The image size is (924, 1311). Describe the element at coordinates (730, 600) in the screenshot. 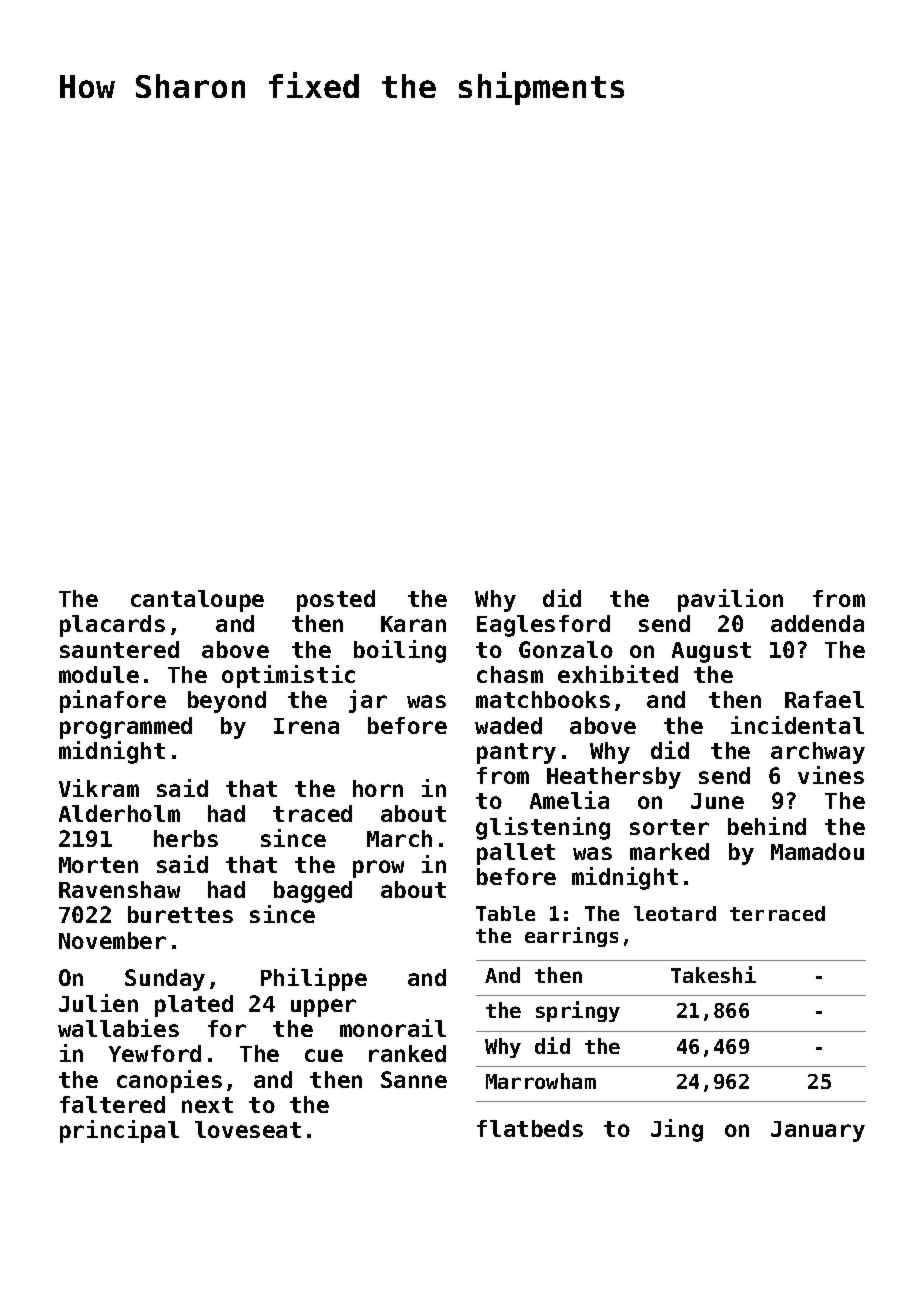

I see `pavilion` at that location.
